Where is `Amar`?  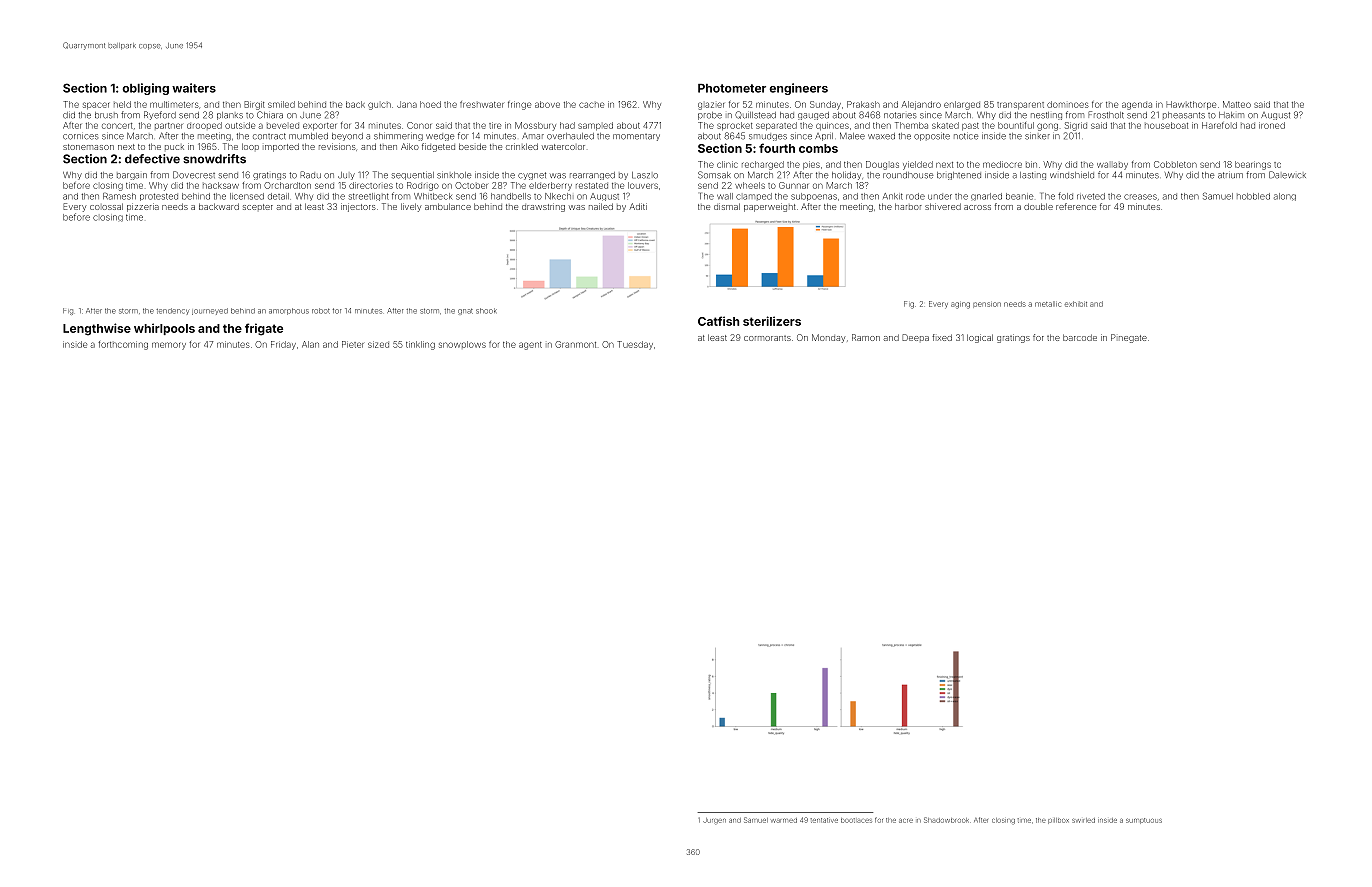
Amar is located at coordinates (533, 136).
